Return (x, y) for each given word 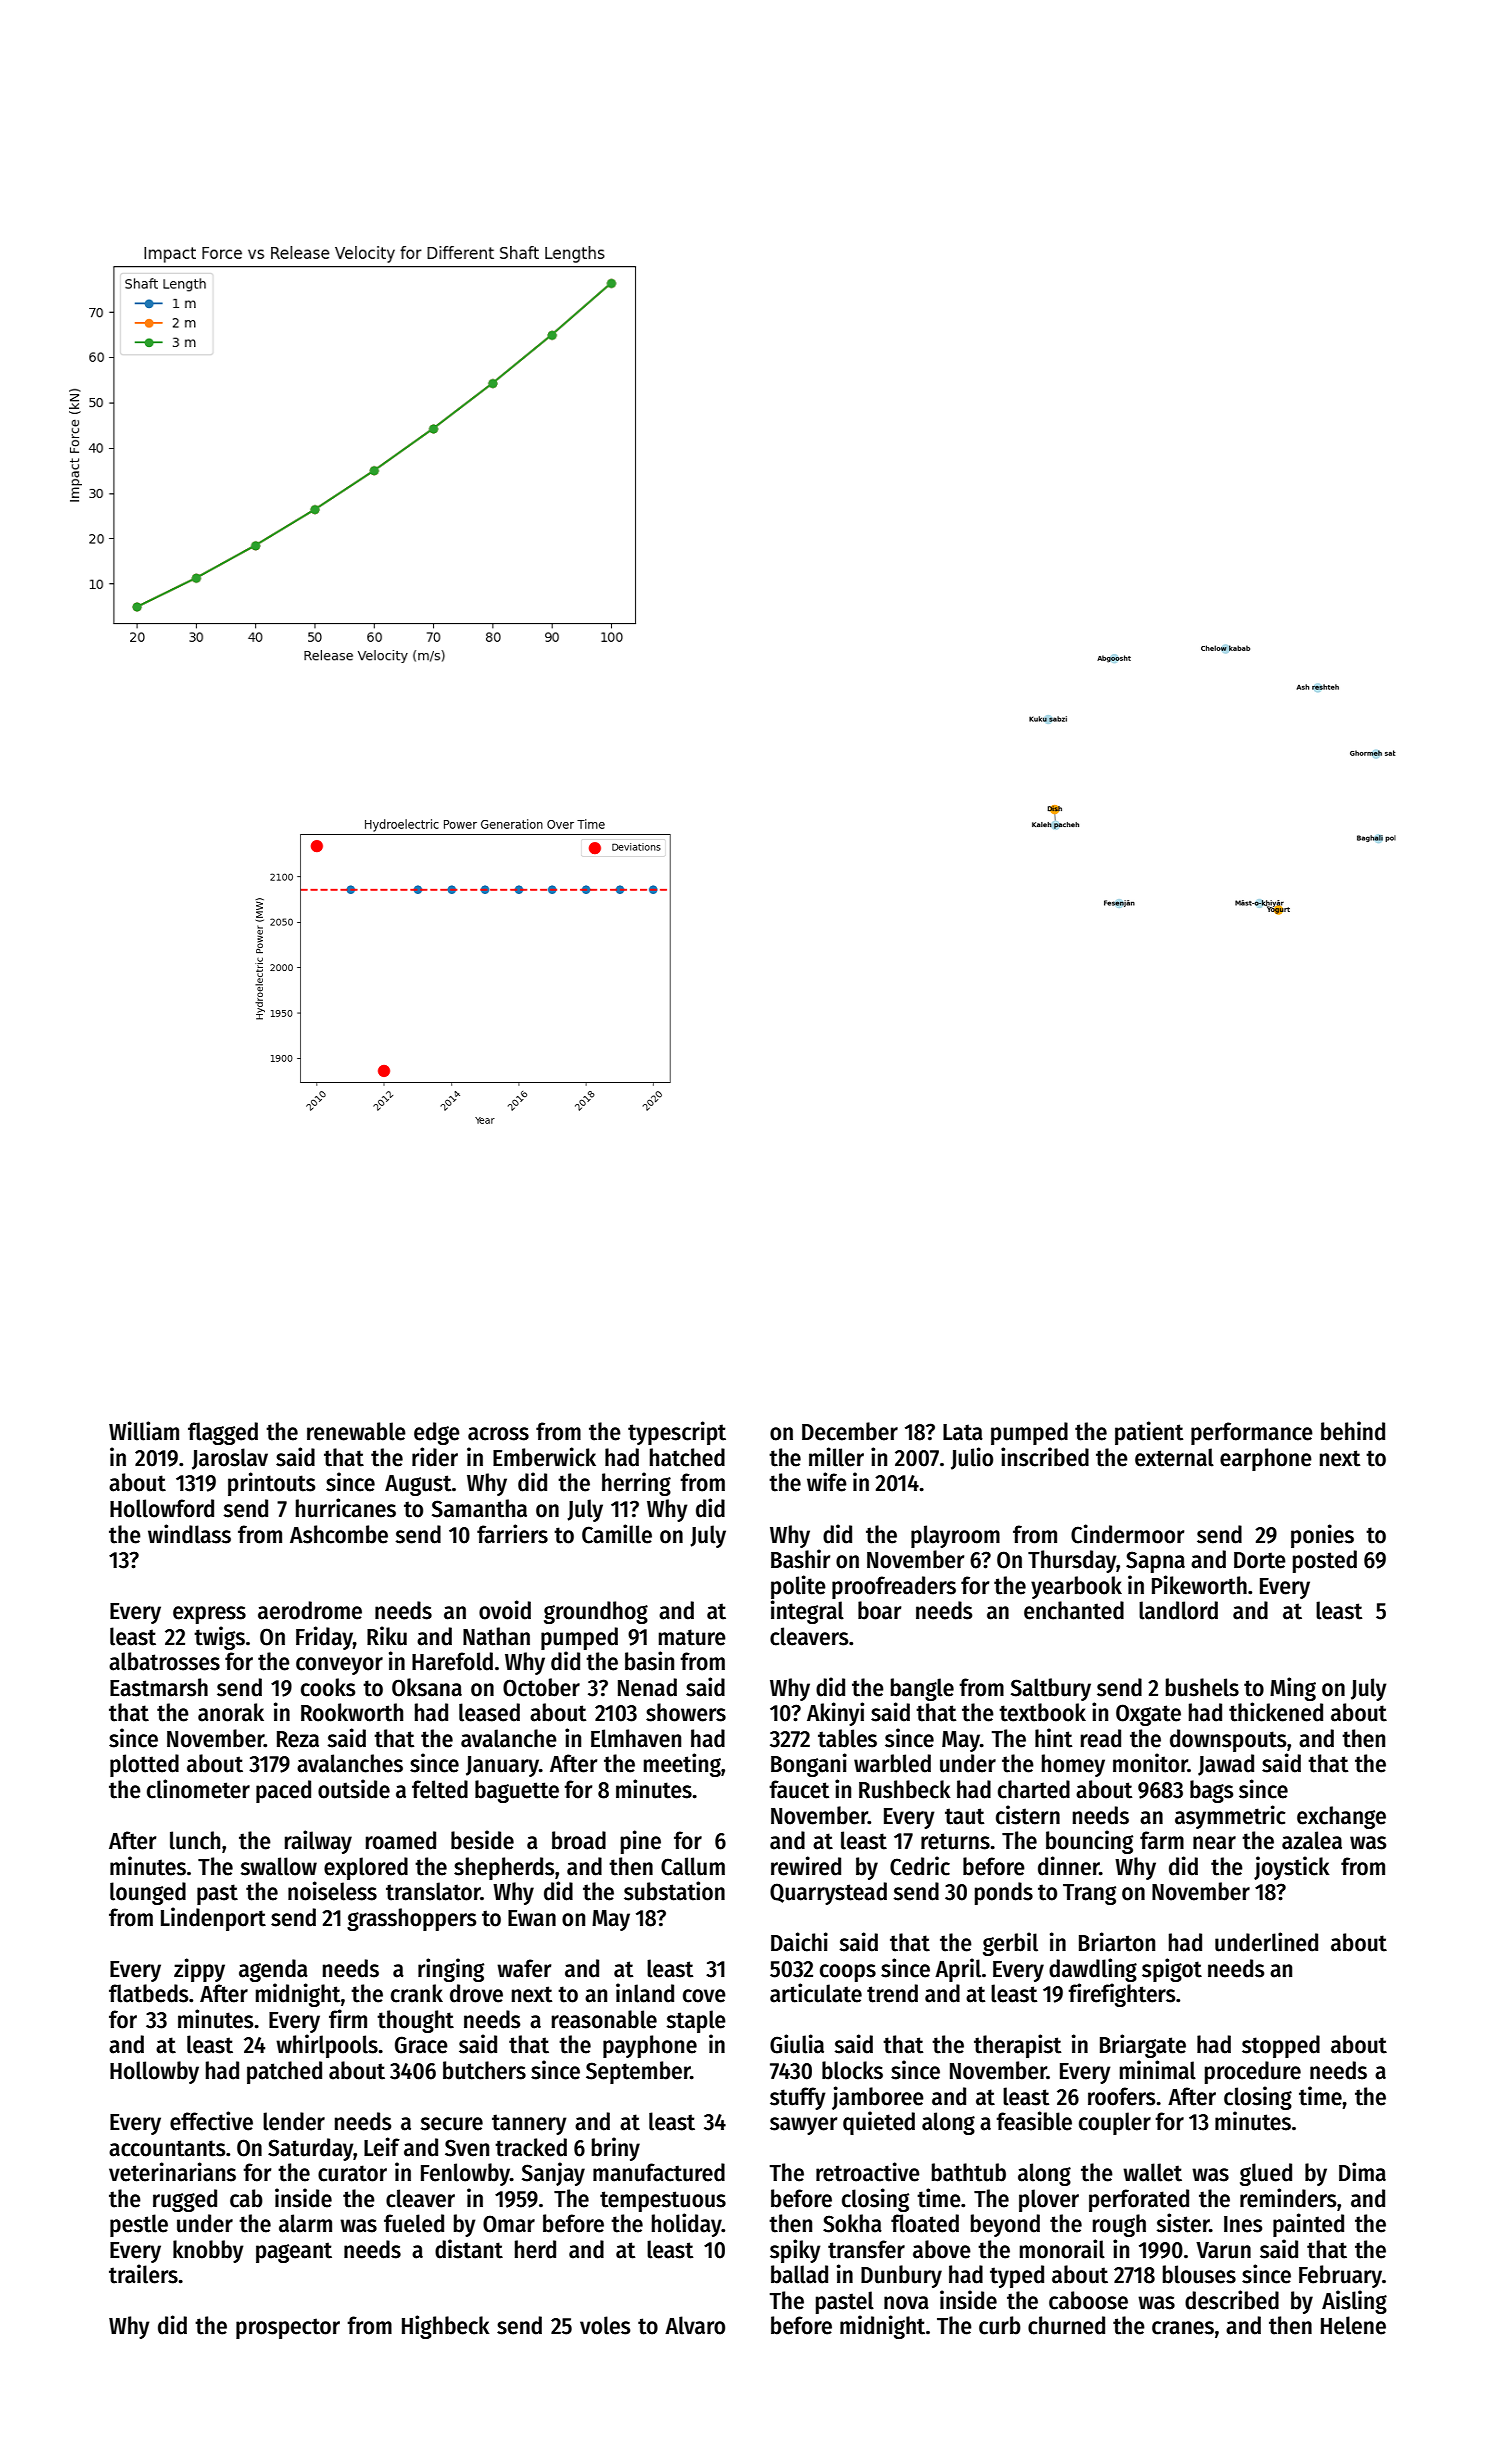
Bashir (800, 1559)
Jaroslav (230, 1459)
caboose (1088, 2300)
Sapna (1155, 1562)
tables (847, 1738)
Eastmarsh (159, 1687)
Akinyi (835, 1714)
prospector (288, 2328)
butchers (484, 2070)
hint (1054, 1738)
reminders (1288, 2198)
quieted (879, 2123)
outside (354, 1789)
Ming (1293, 1689)
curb (1000, 2325)
